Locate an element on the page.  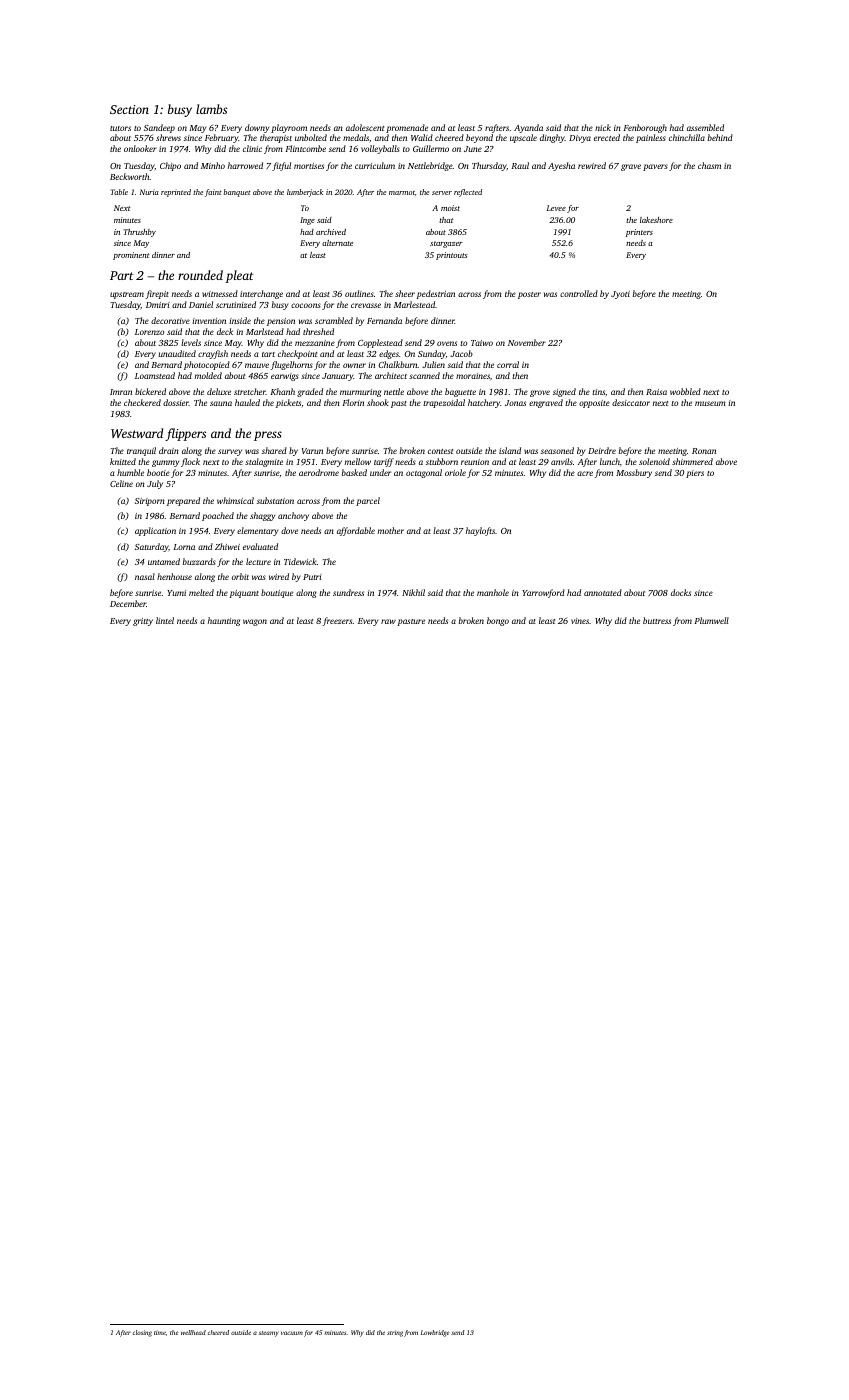
time is located at coordinates (160, 1332).
